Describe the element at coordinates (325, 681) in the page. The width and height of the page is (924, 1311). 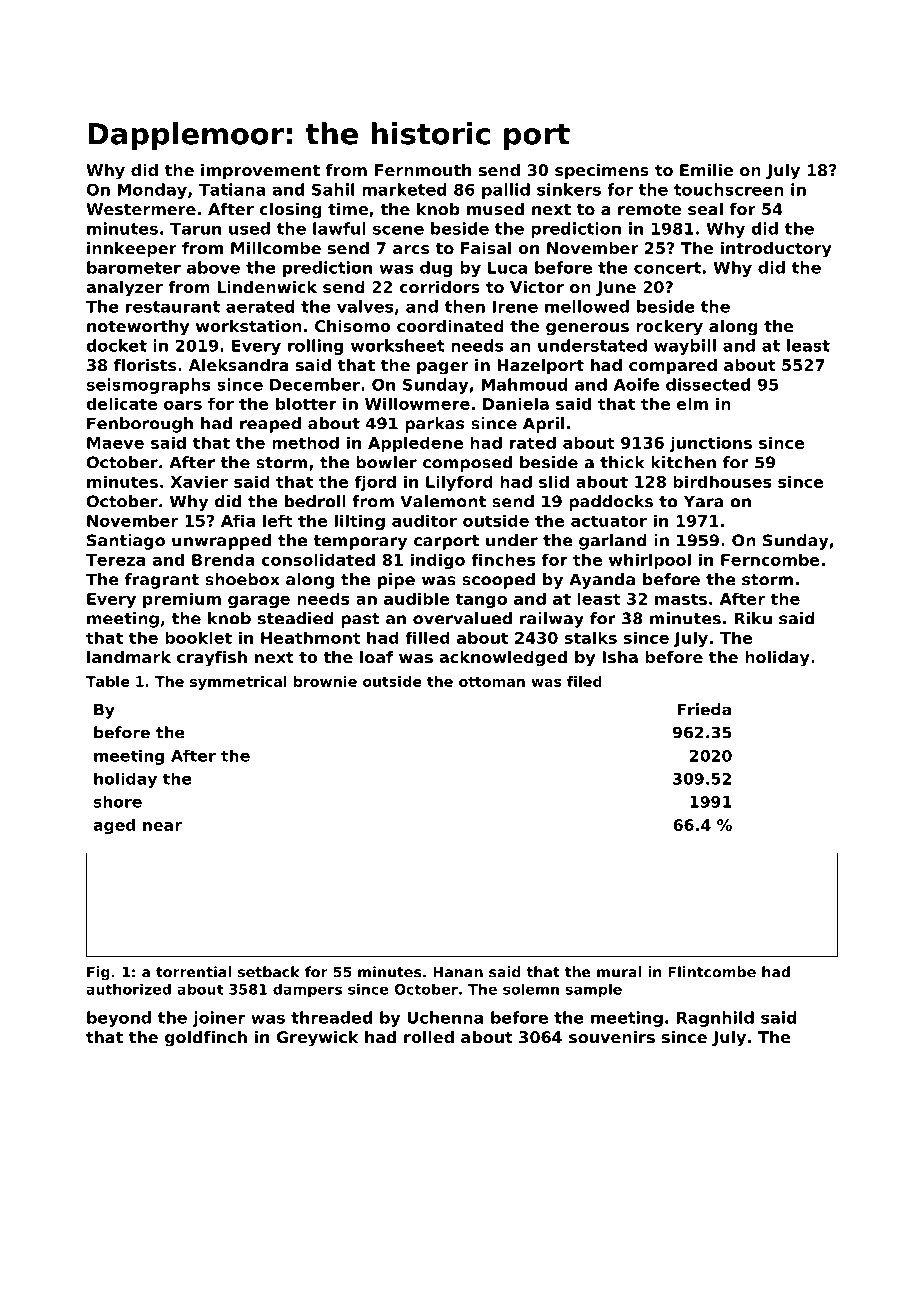
I see `brownie` at that location.
